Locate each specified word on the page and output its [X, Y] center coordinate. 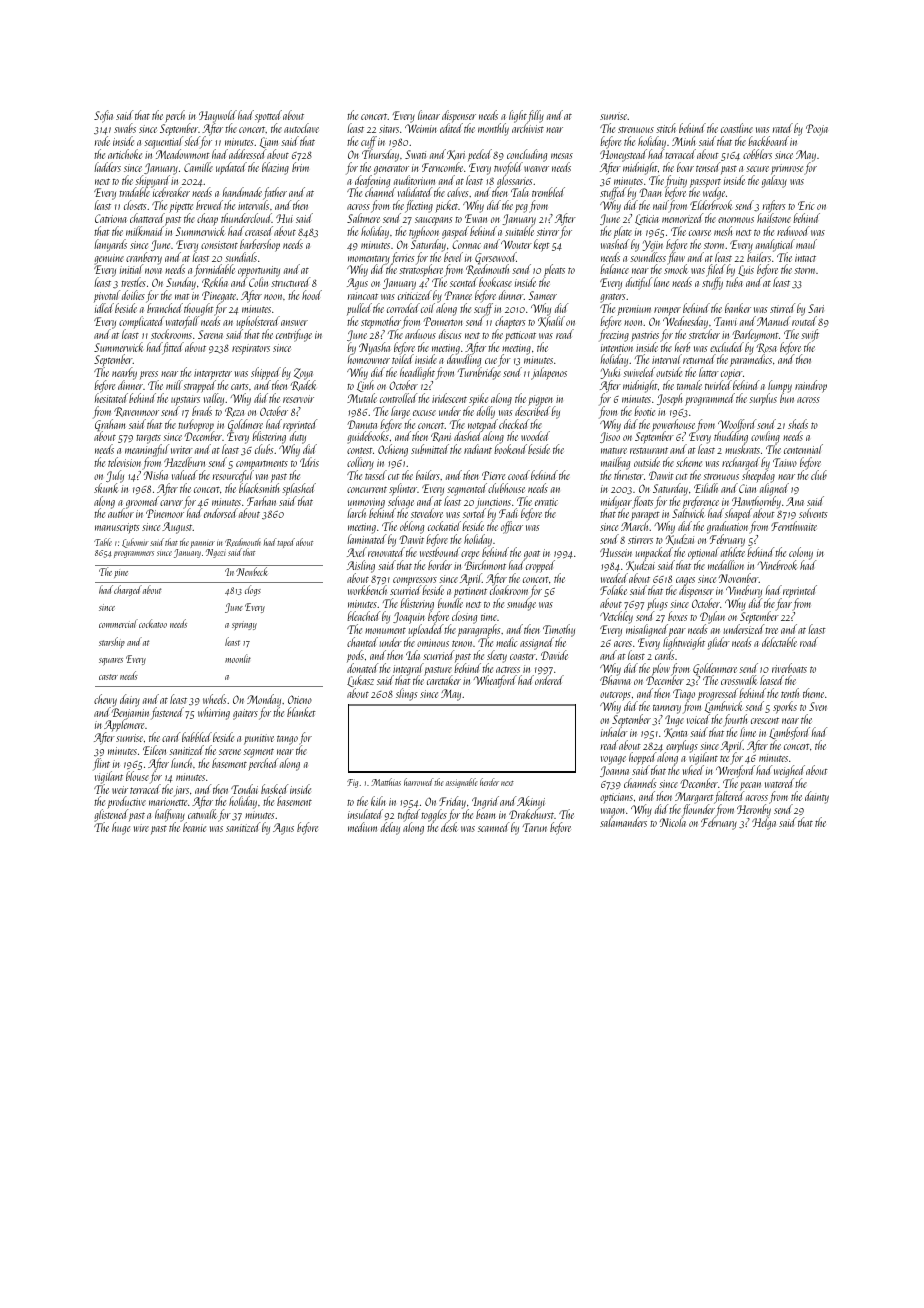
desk [449, 827]
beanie [194, 828]
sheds [798, 424]
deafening [372, 181]
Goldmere [245, 425]
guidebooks [368, 438]
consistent [219, 245]
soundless [648, 257]
